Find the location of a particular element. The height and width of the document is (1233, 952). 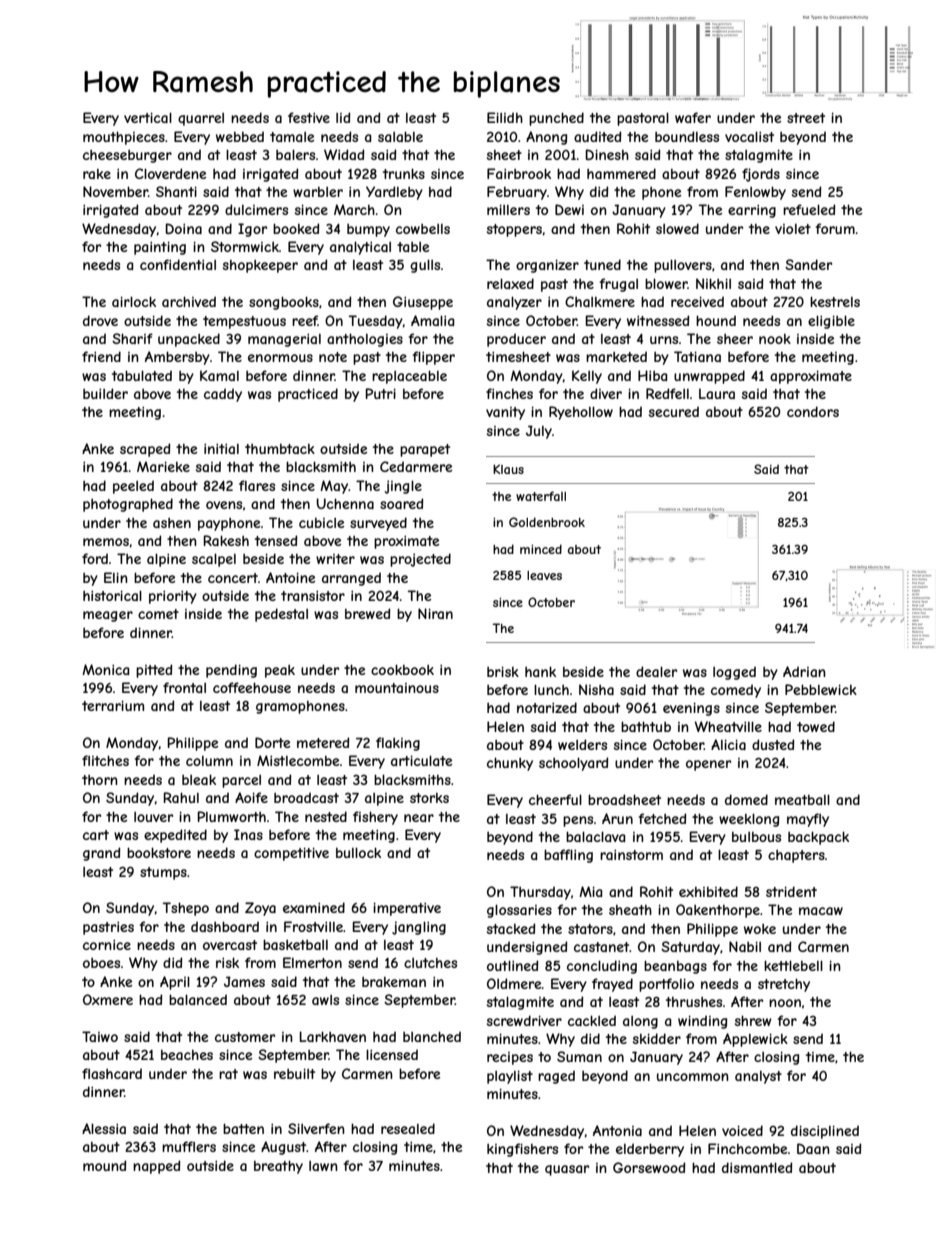

castanet is located at coordinates (602, 947).
